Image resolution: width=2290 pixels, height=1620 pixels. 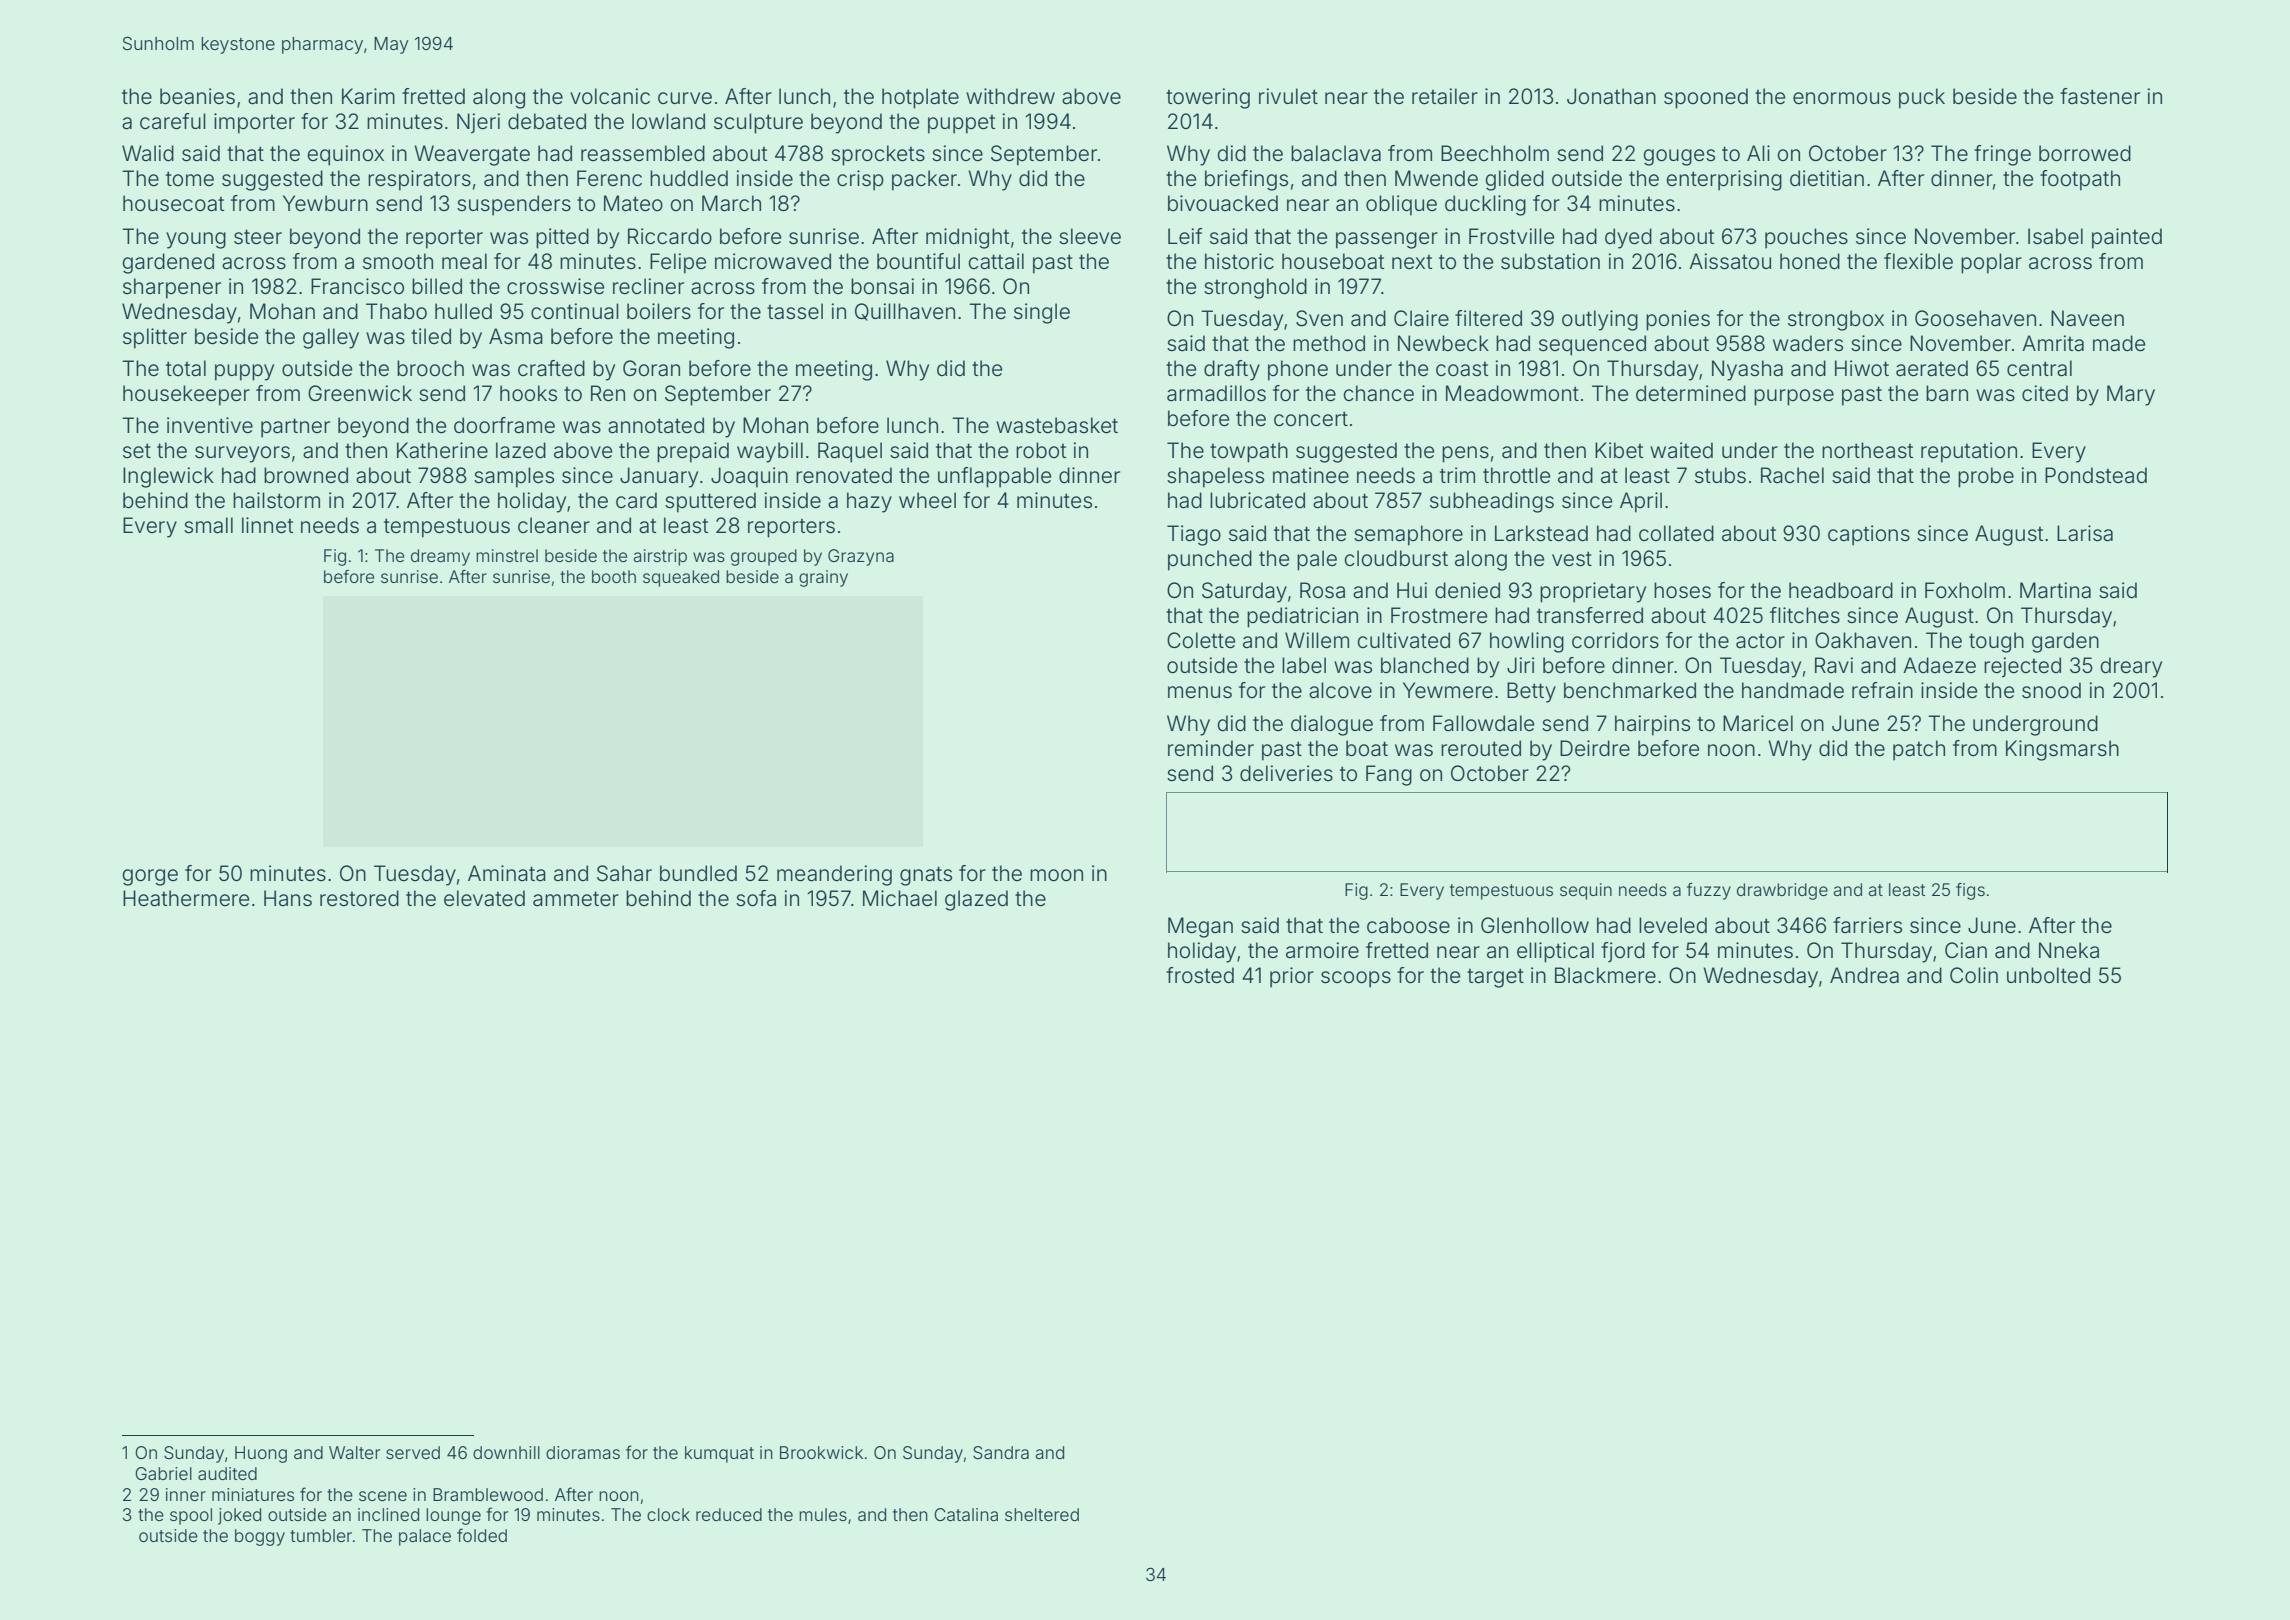 I want to click on Grazyna, so click(x=861, y=557).
